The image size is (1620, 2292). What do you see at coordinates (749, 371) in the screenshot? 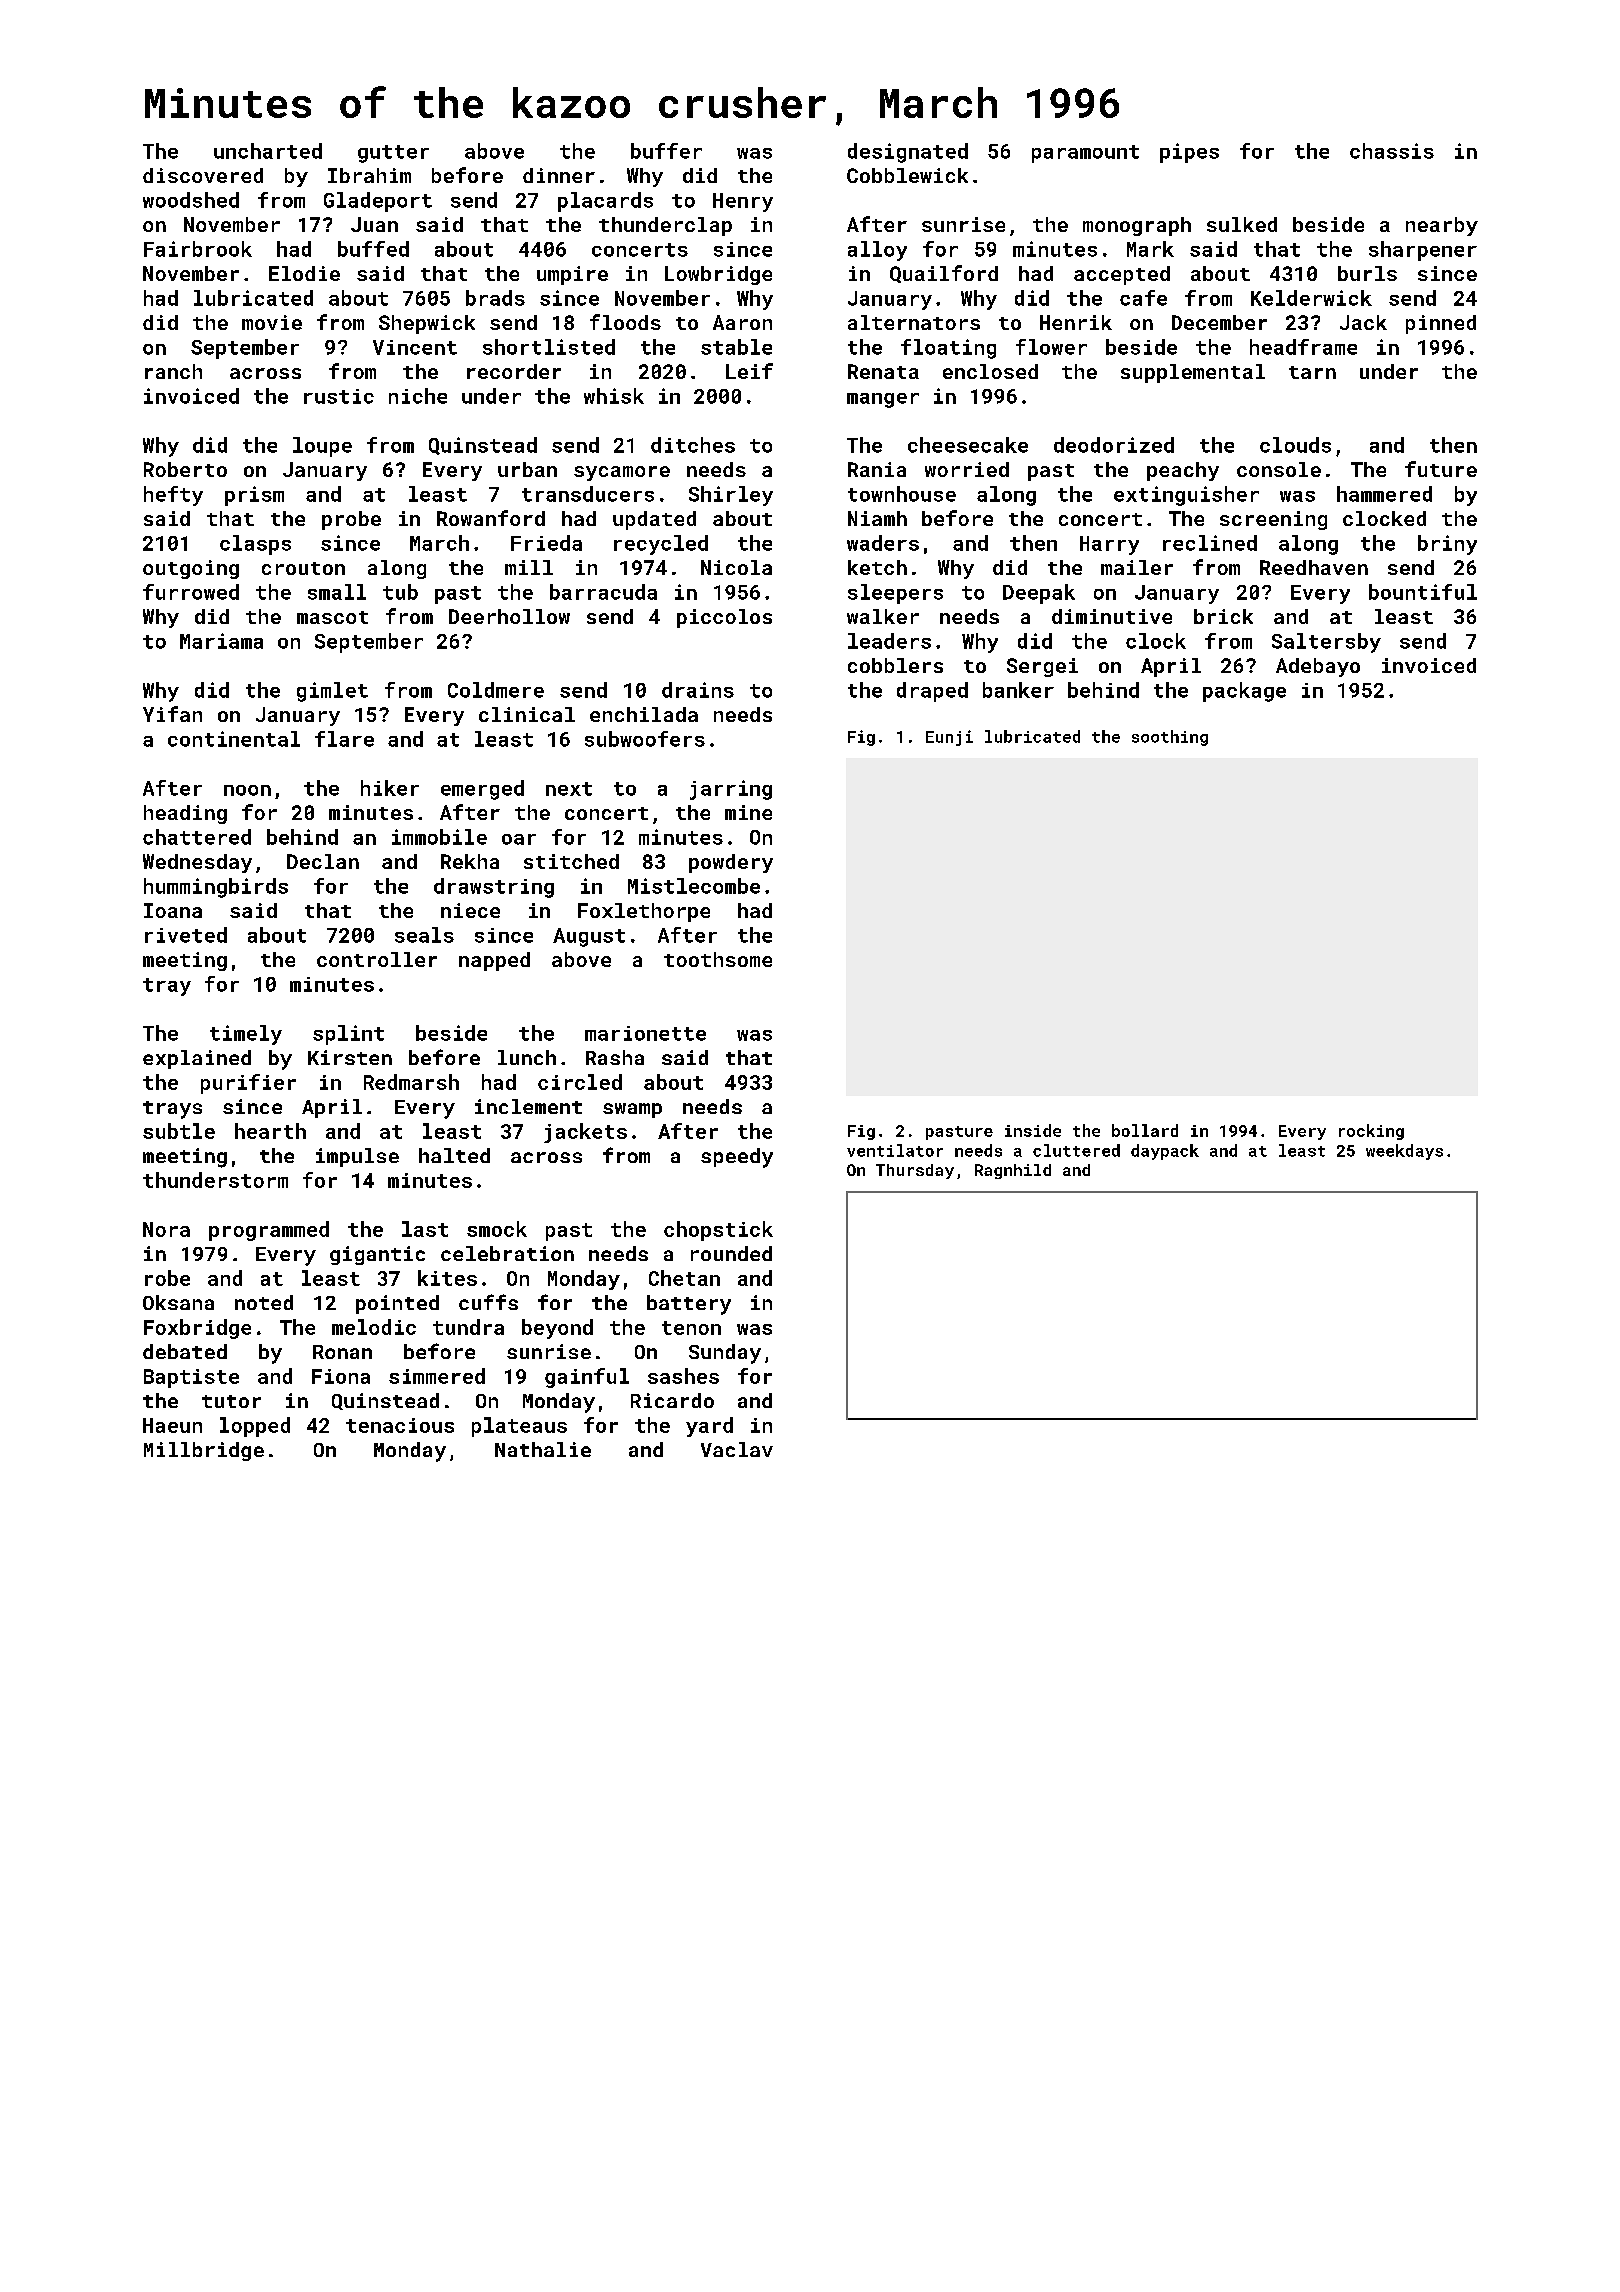
I see `Leif` at bounding box center [749, 371].
